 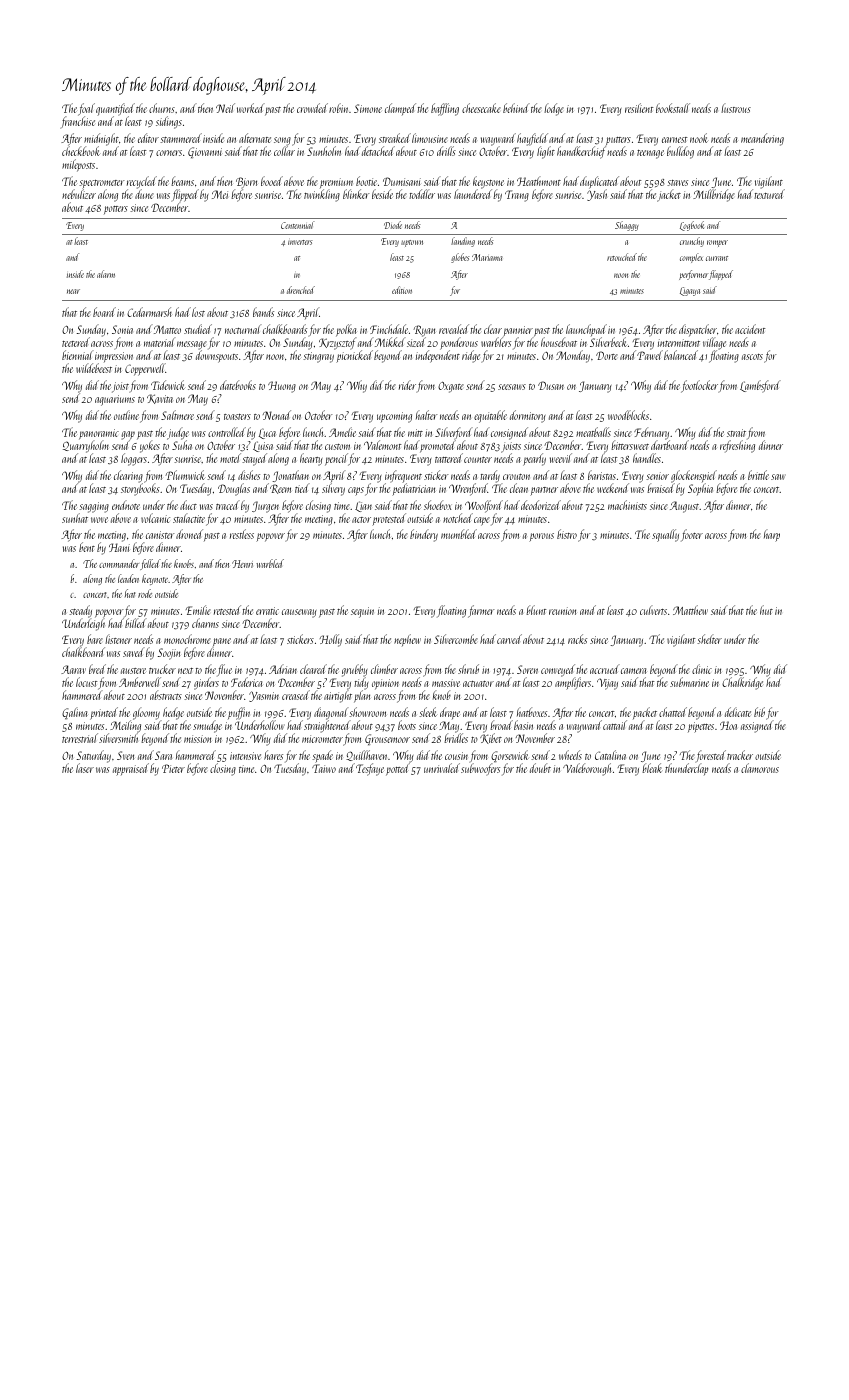 What do you see at coordinates (77, 123) in the image?
I see `franchise` at bounding box center [77, 123].
